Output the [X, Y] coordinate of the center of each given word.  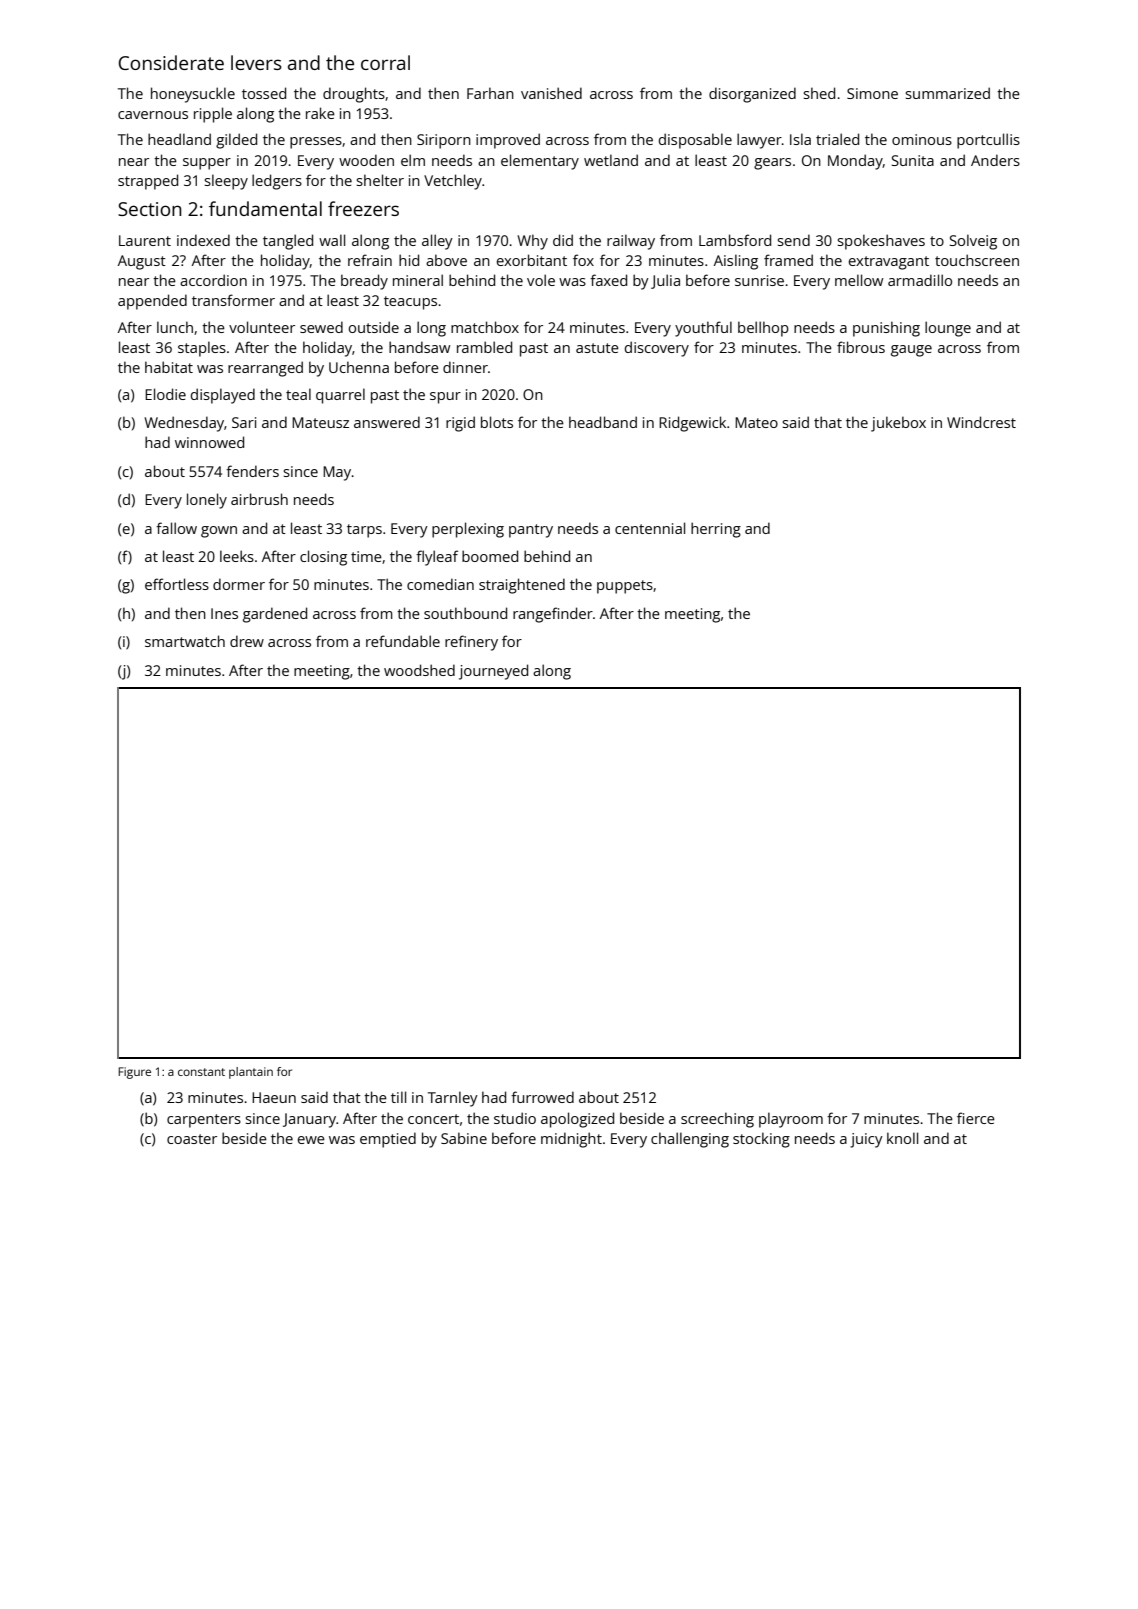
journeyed [493, 672]
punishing [886, 329]
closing [323, 558]
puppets [625, 587]
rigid [460, 424]
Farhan [490, 93]
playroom [791, 1120]
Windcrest [981, 422]
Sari [244, 422]
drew [247, 641]
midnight [571, 1140]
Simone [872, 93]
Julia [665, 281]
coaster [192, 1139]
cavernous [153, 115]
